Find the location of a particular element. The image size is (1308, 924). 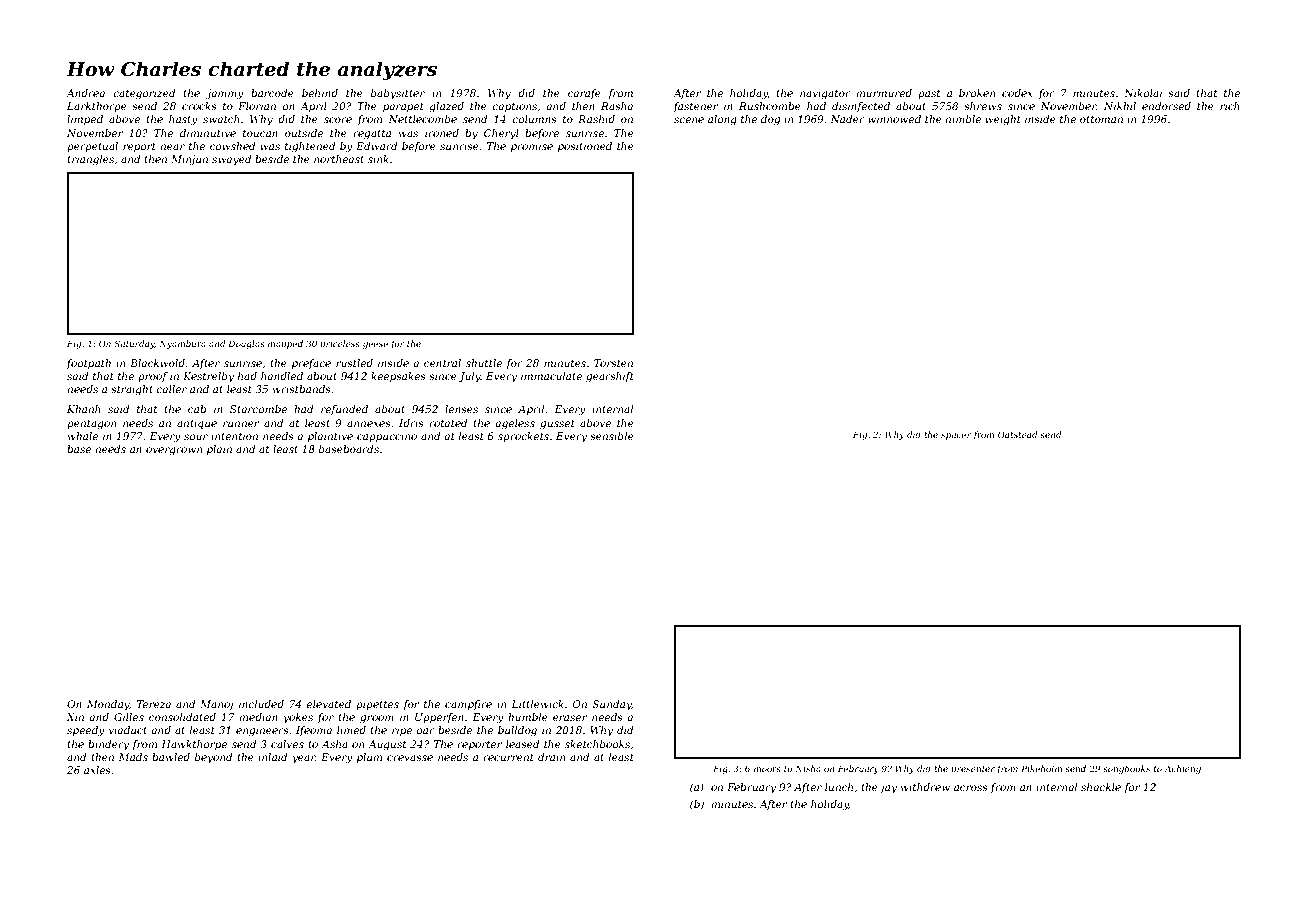

ottoman is located at coordinates (1101, 119).
